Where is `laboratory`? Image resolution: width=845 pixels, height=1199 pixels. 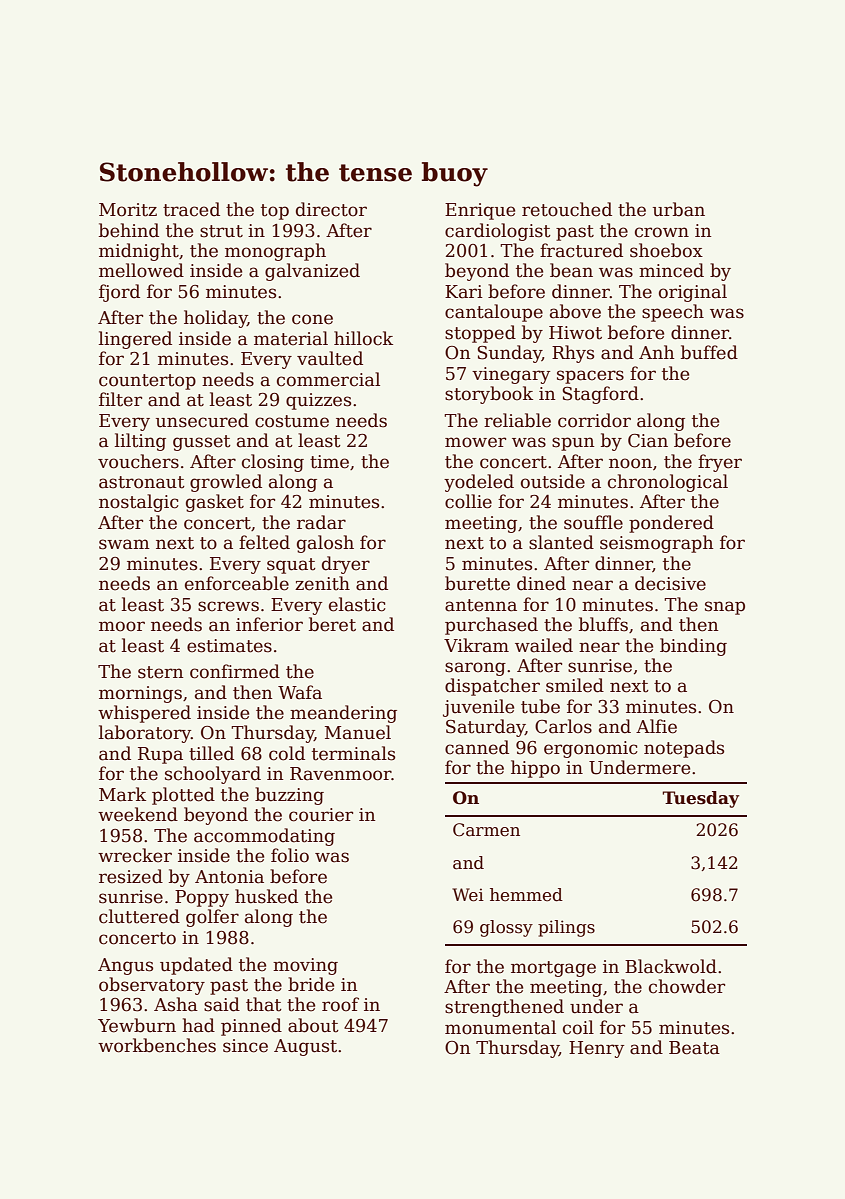 laboratory is located at coordinates (145, 734).
